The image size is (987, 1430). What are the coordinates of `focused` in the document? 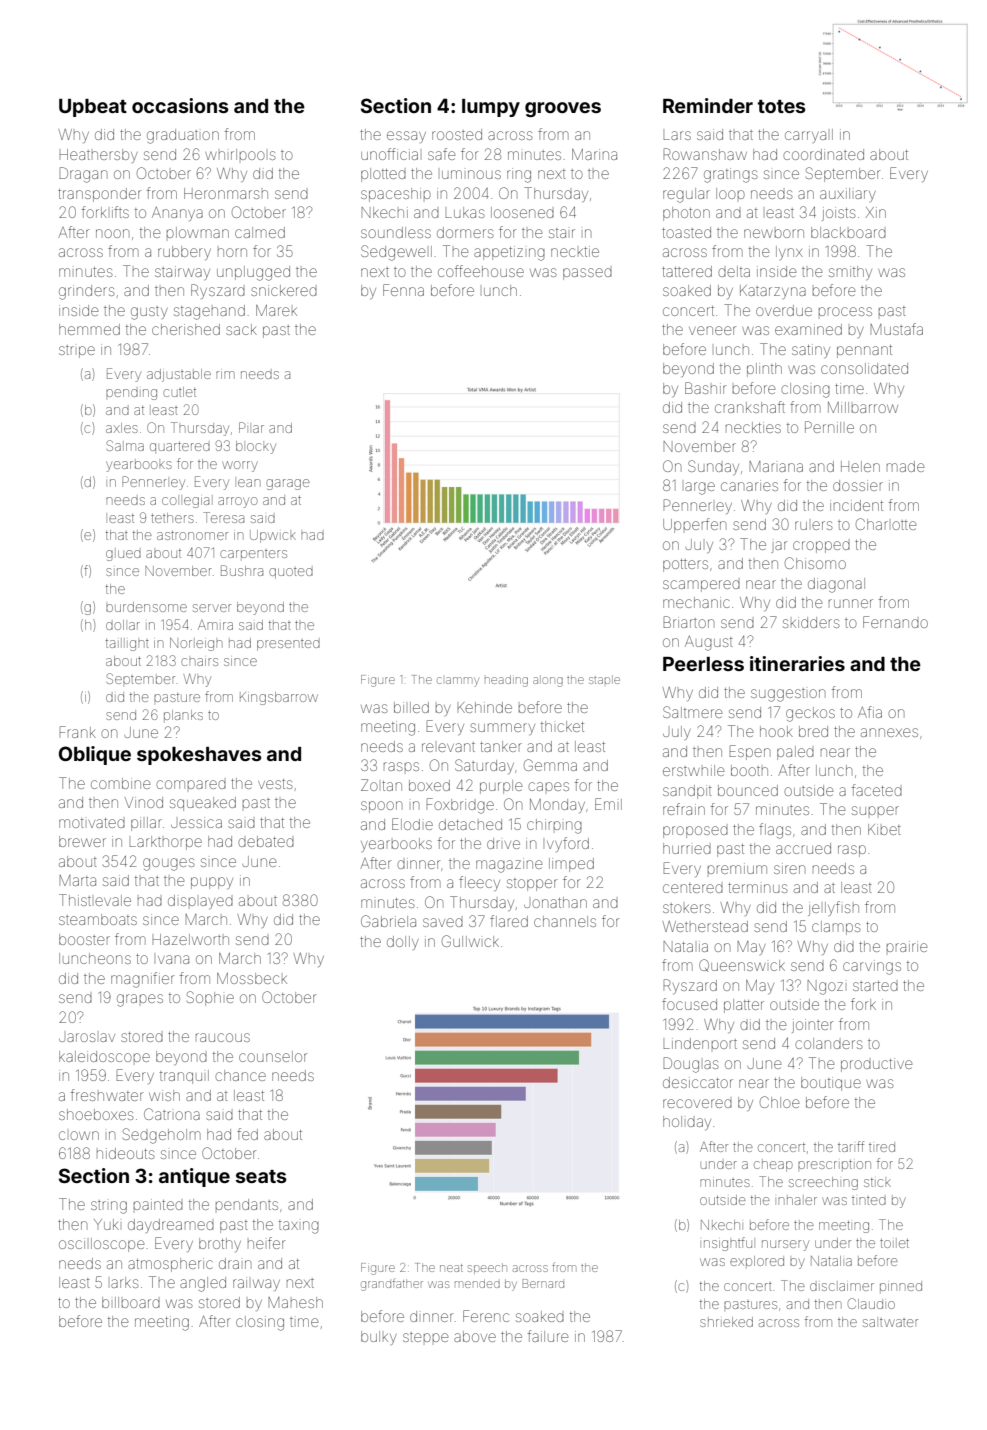 It's located at (689, 1004).
